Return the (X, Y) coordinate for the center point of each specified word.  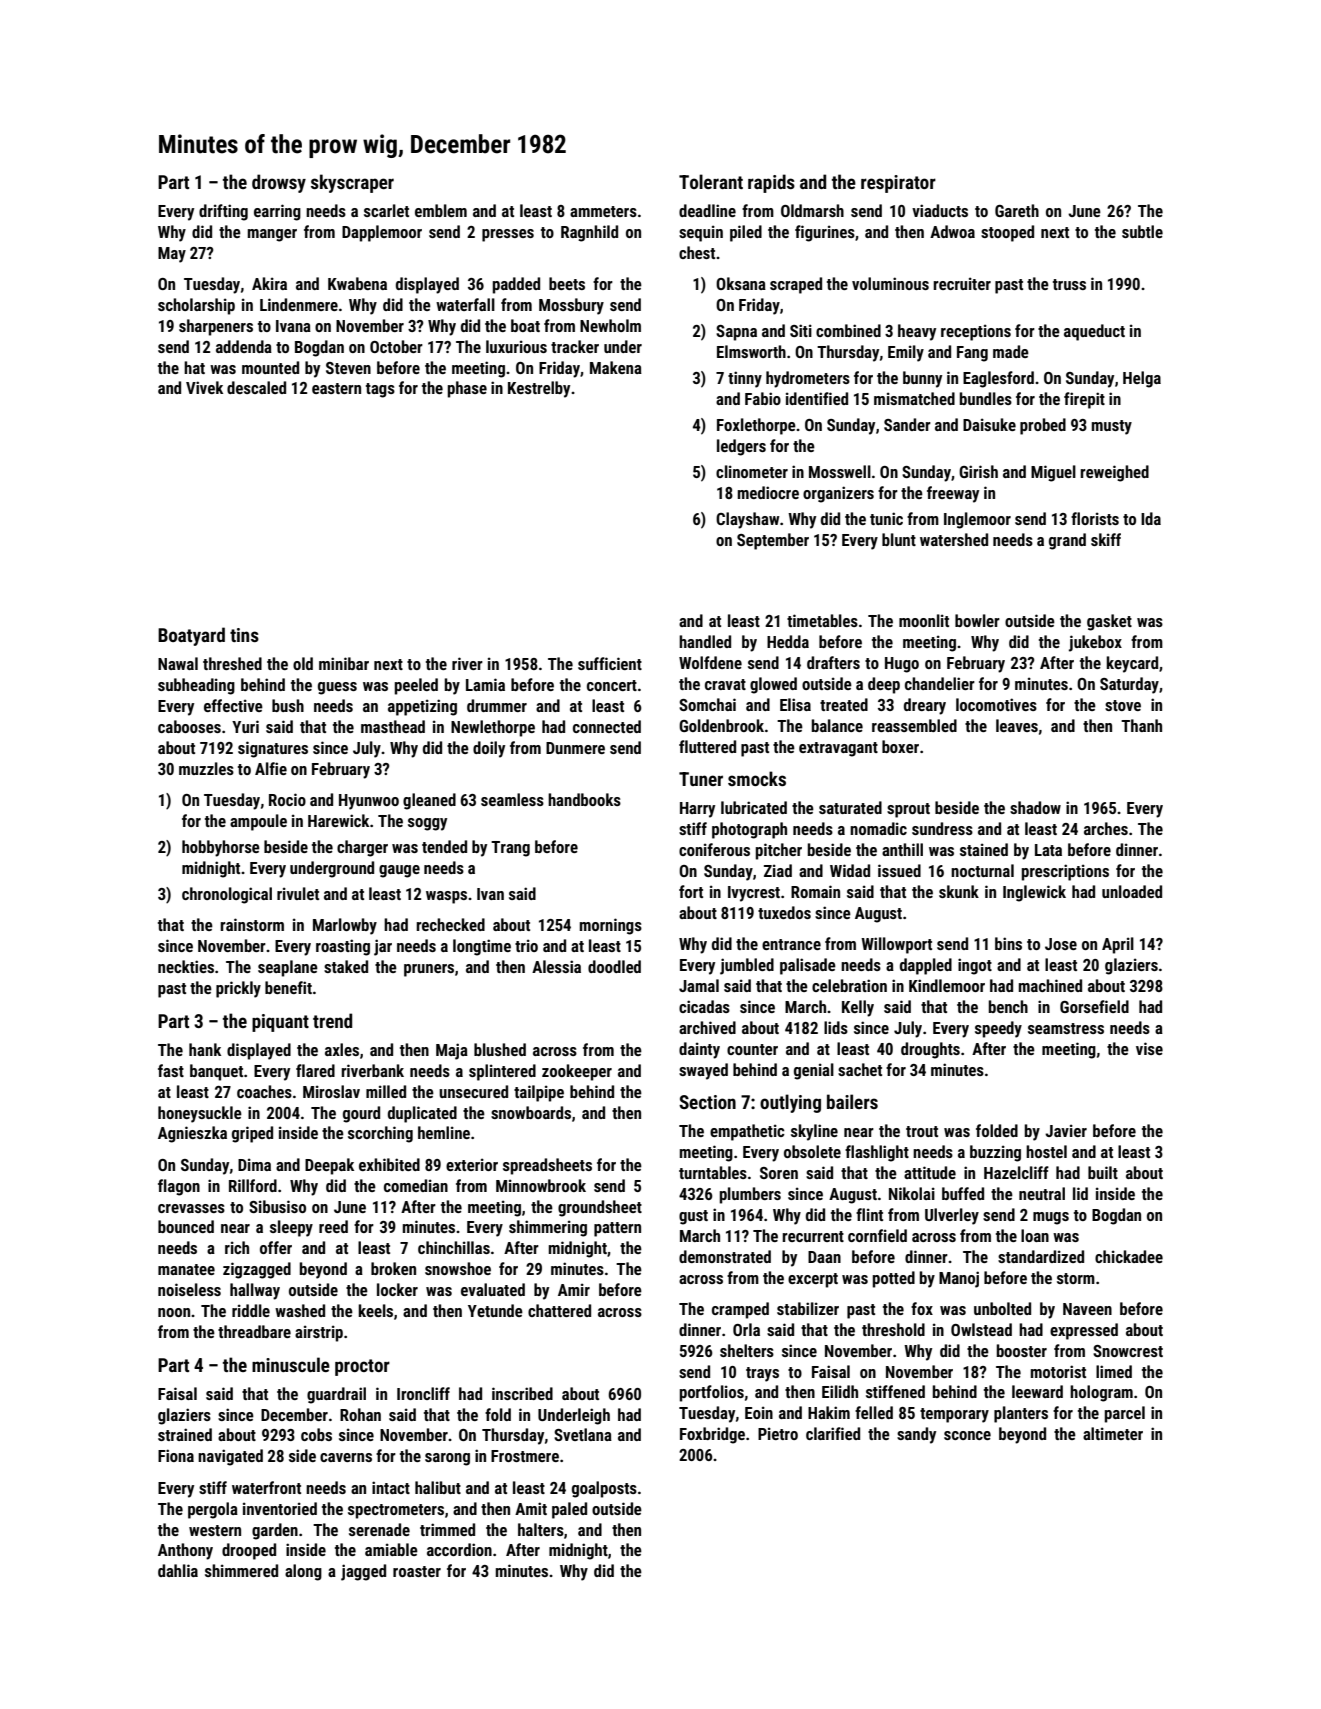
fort (691, 891)
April (1118, 945)
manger (272, 235)
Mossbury (571, 306)
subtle (1142, 231)
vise (1149, 1048)
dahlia (178, 1570)
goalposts (604, 1489)
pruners (429, 970)
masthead (393, 726)
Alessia (556, 966)
